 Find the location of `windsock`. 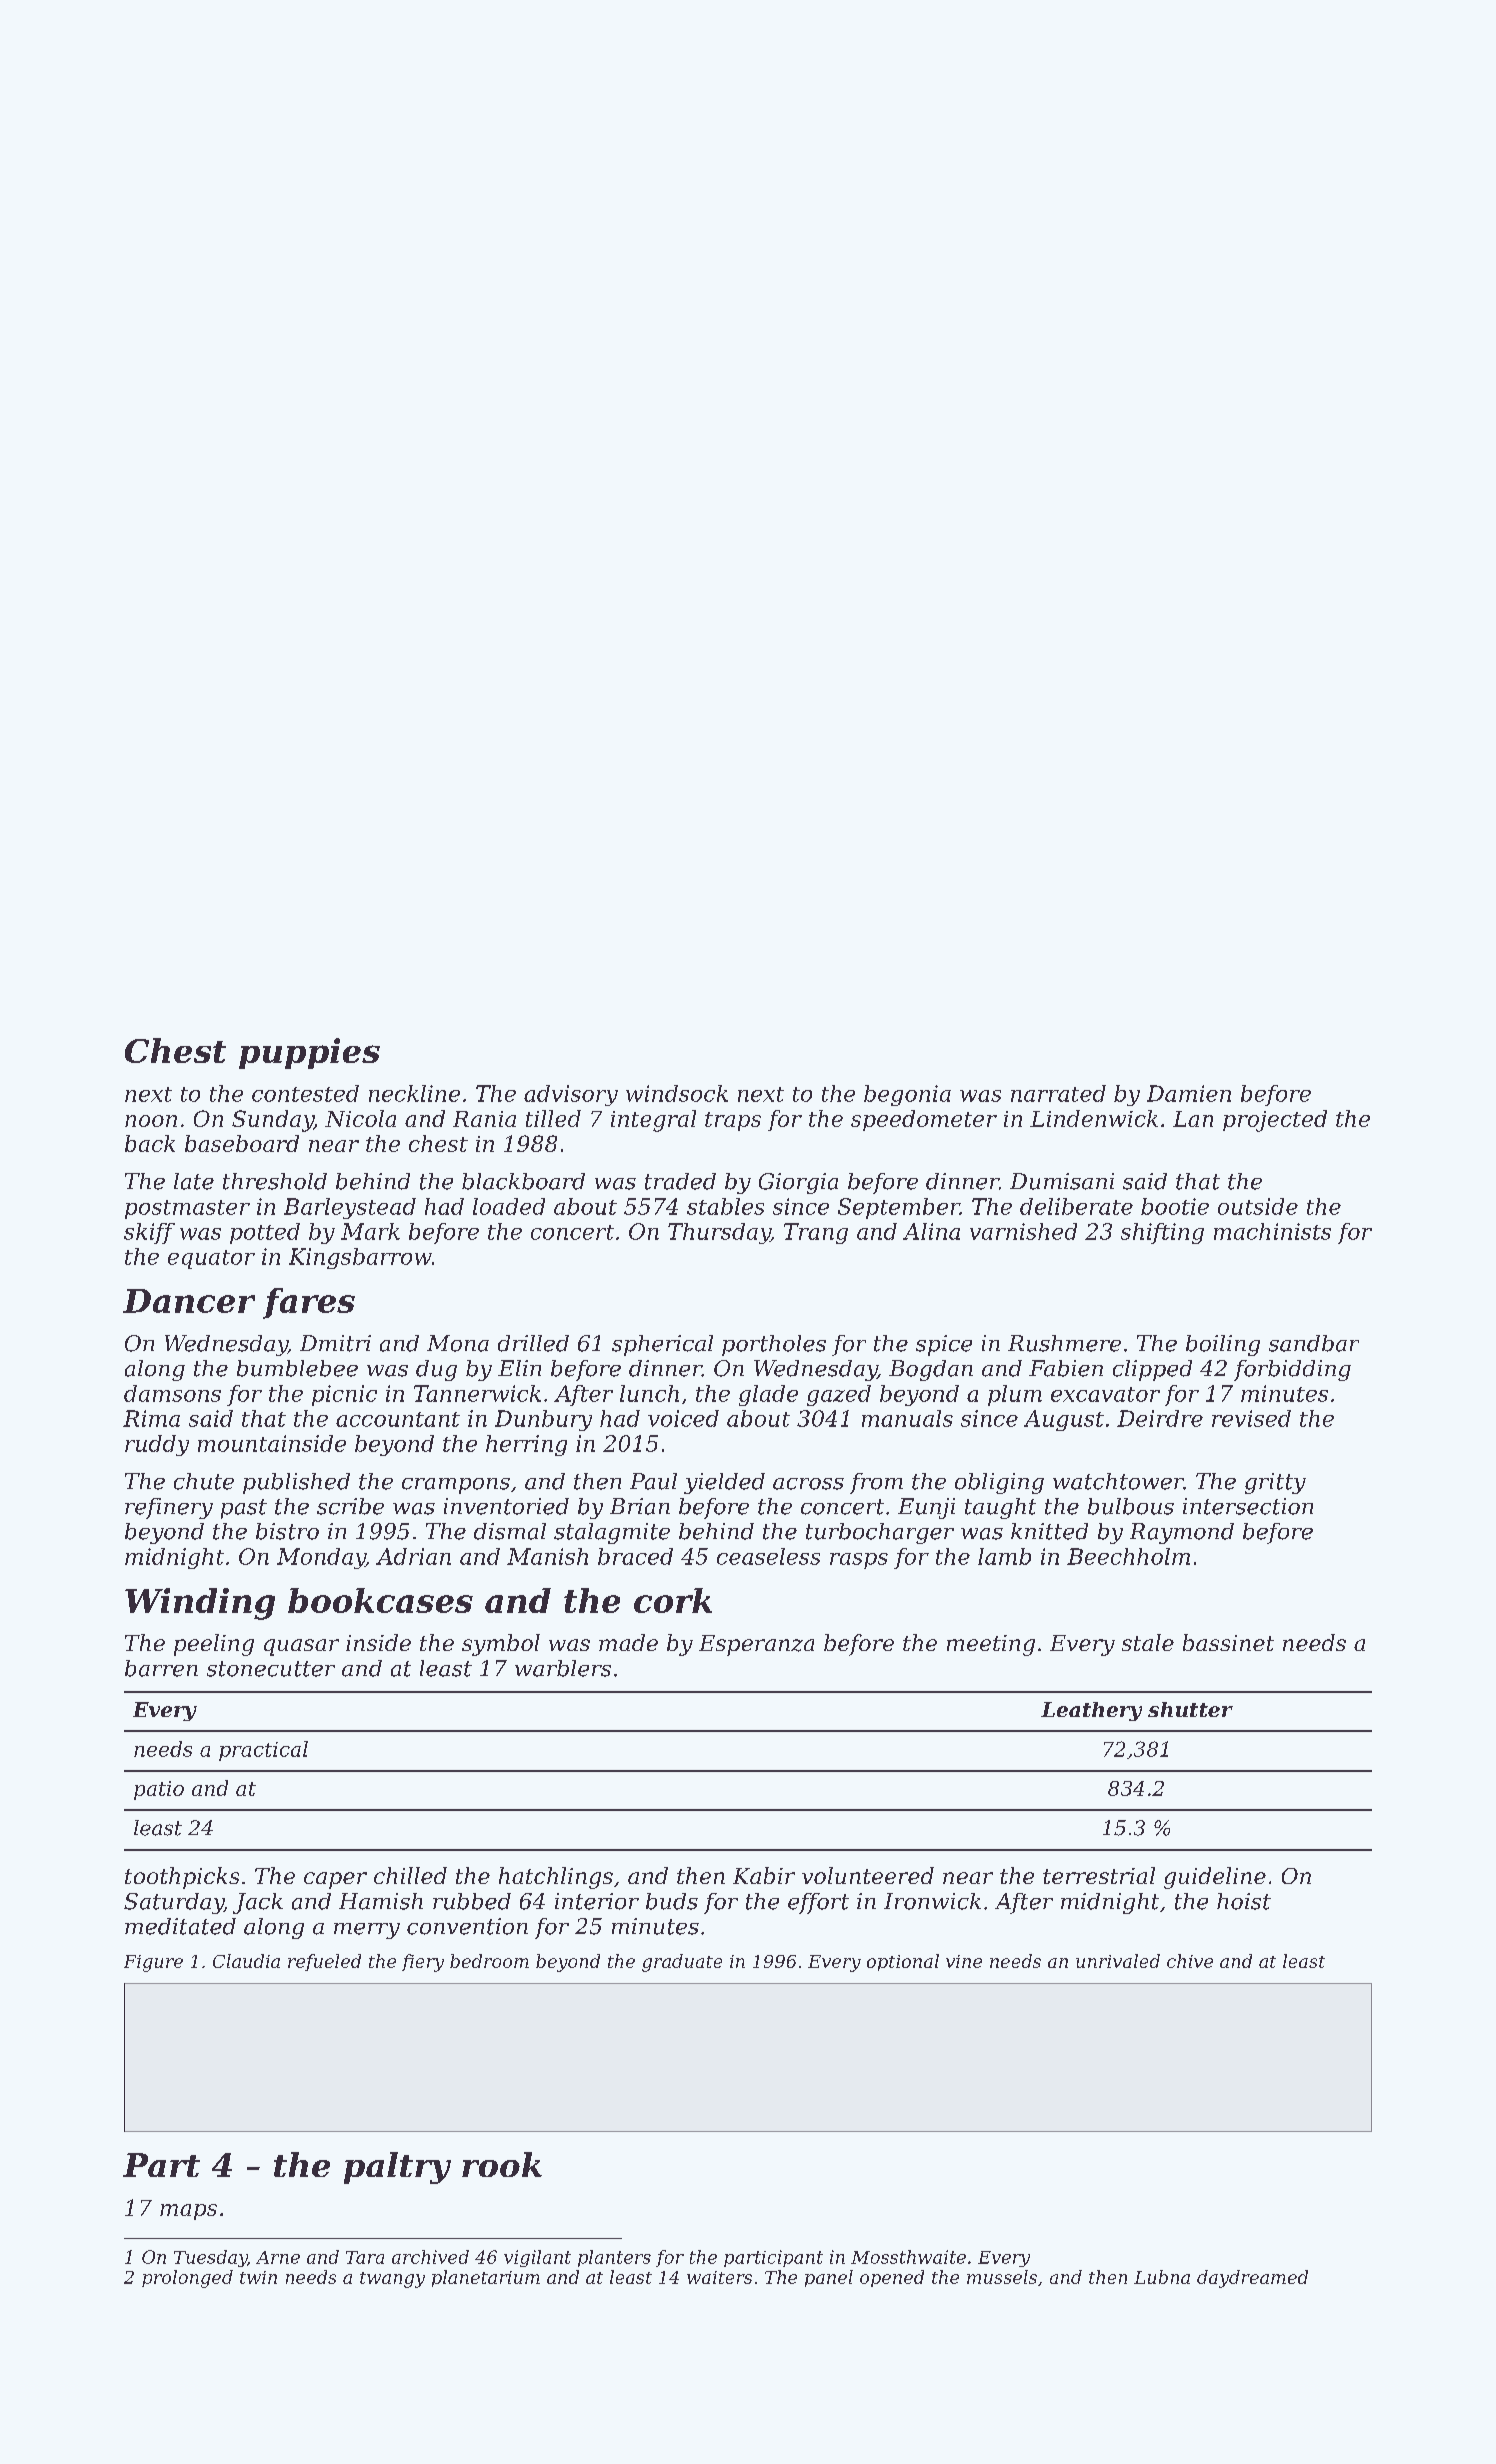

windsock is located at coordinates (677, 1093).
